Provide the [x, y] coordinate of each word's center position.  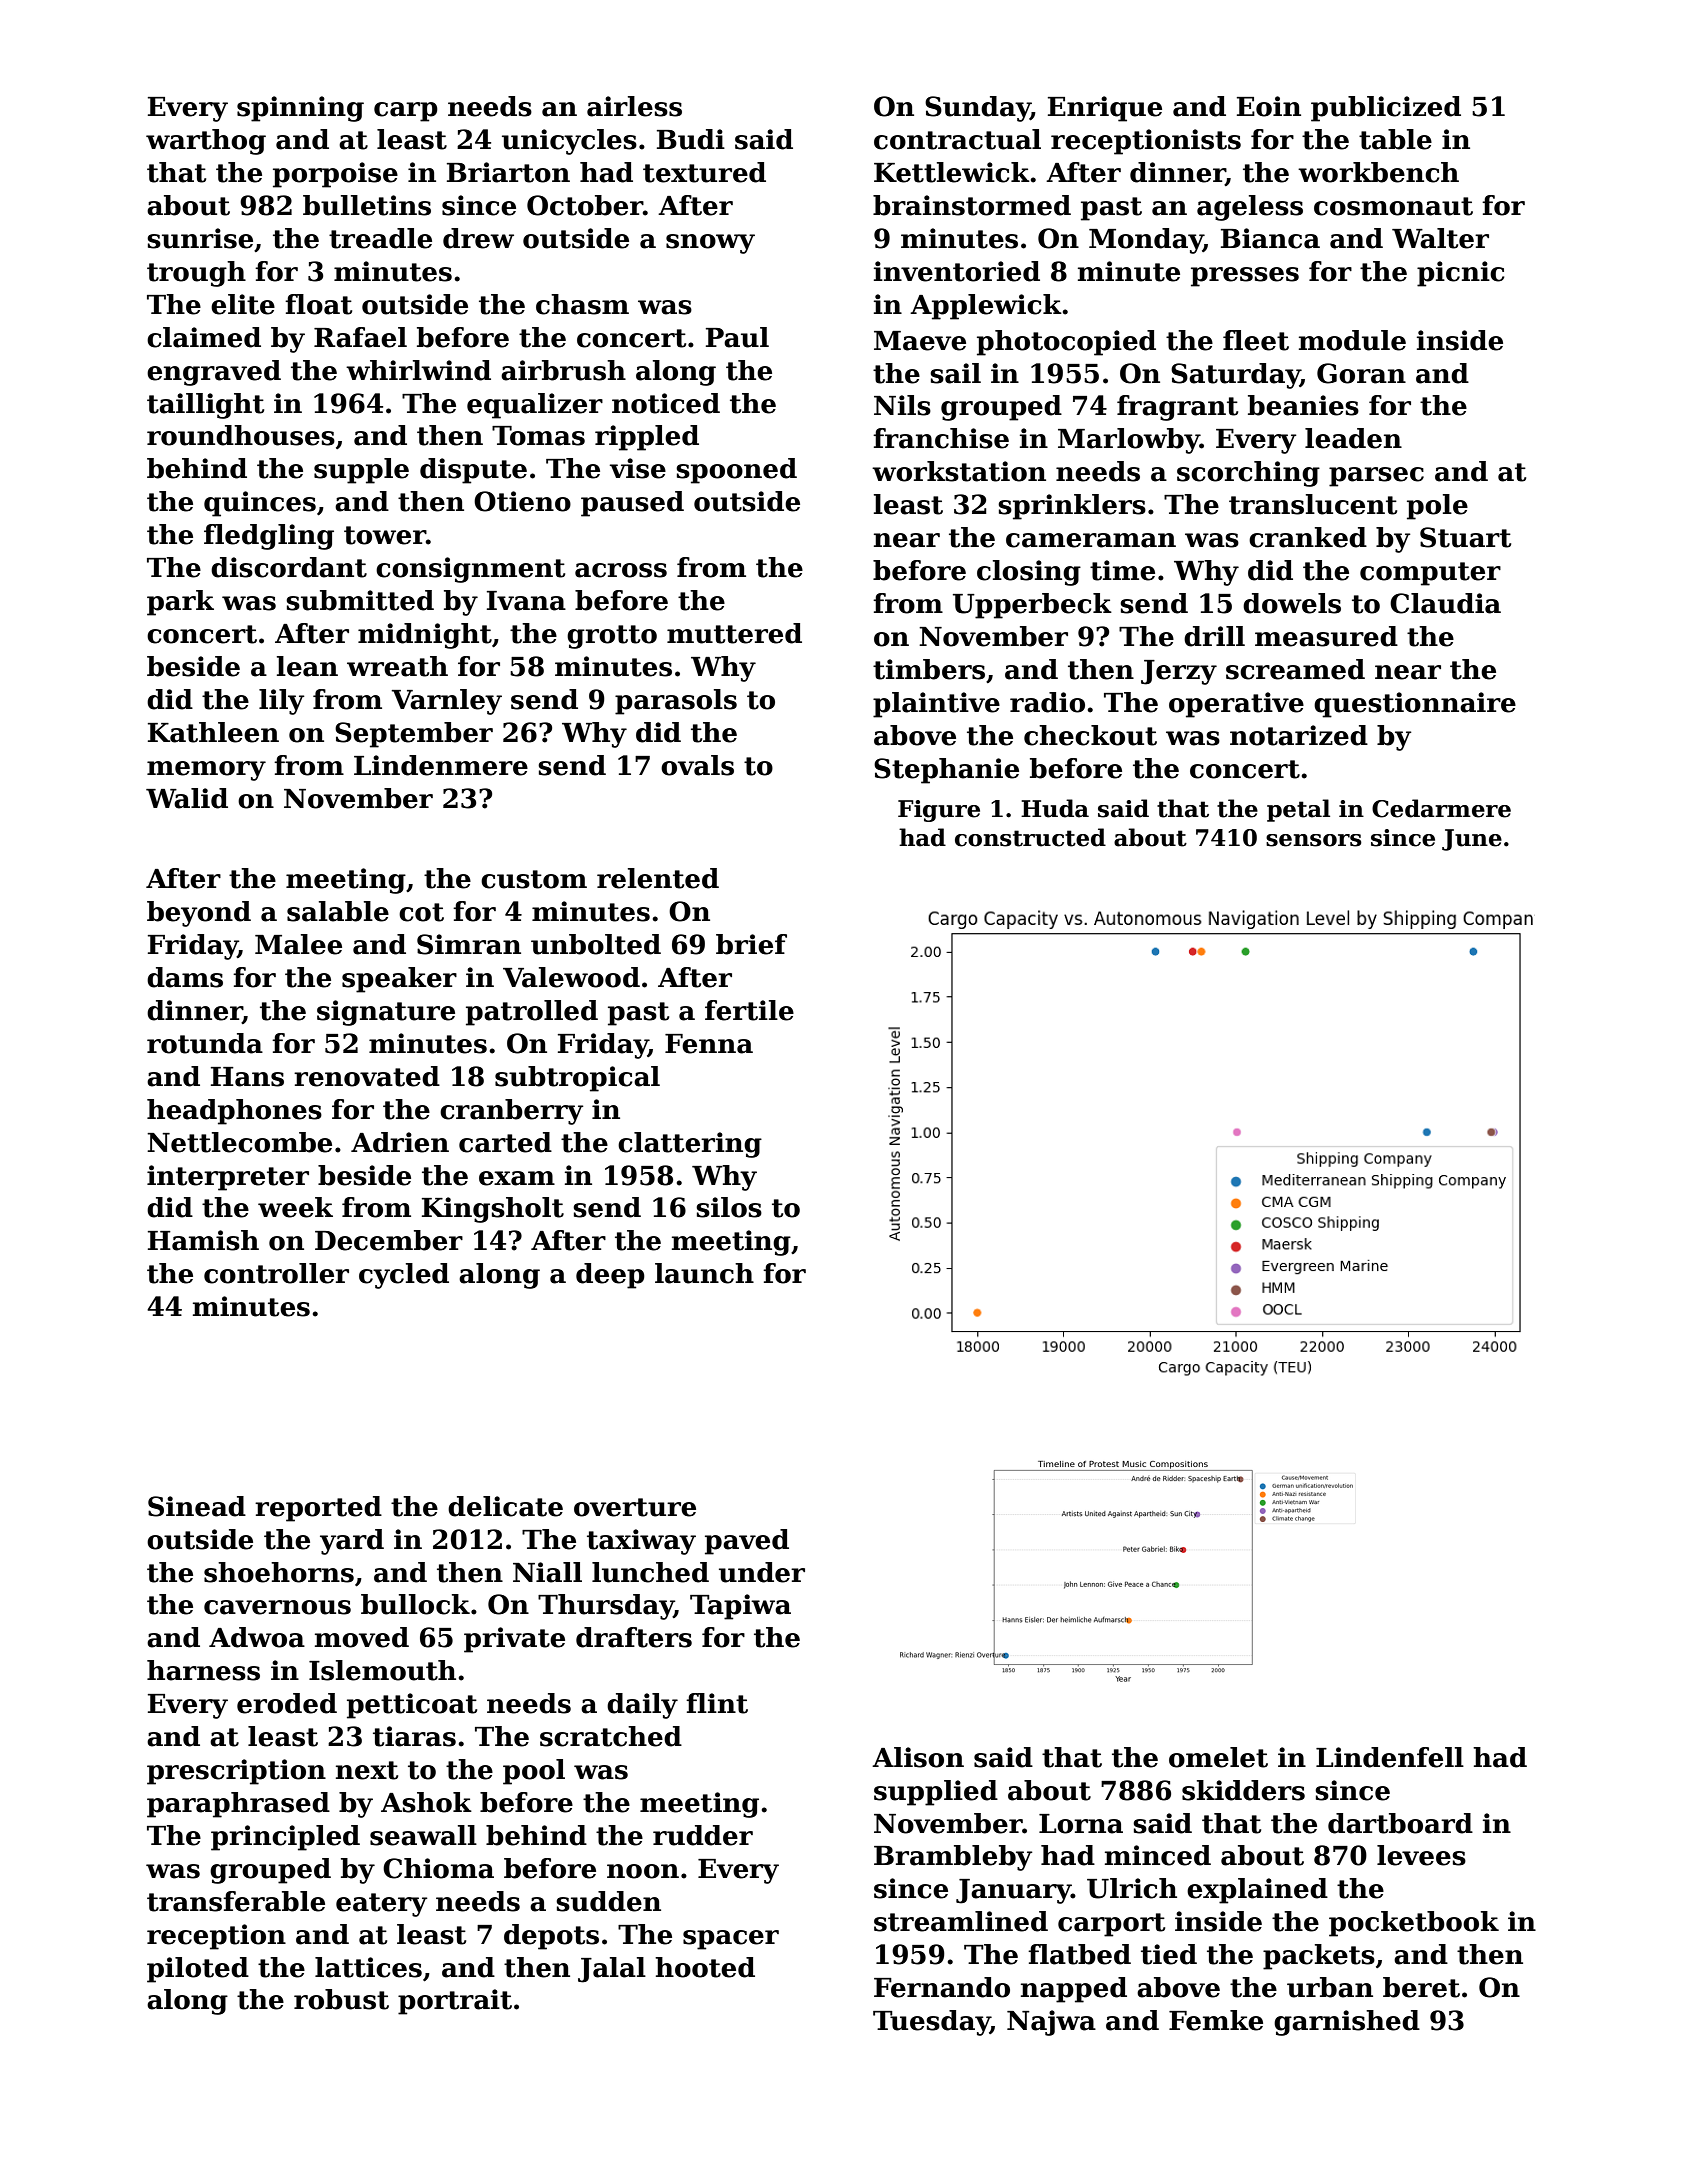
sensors [1314, 840]
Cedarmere [1441, 808]
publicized [1386, 109]
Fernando [942, 1987]
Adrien [400, 1142]
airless [634, 106]
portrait [455, 2002]
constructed [1030, 837]
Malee [298, 944]
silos [729, 1207]
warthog [206, 142]
